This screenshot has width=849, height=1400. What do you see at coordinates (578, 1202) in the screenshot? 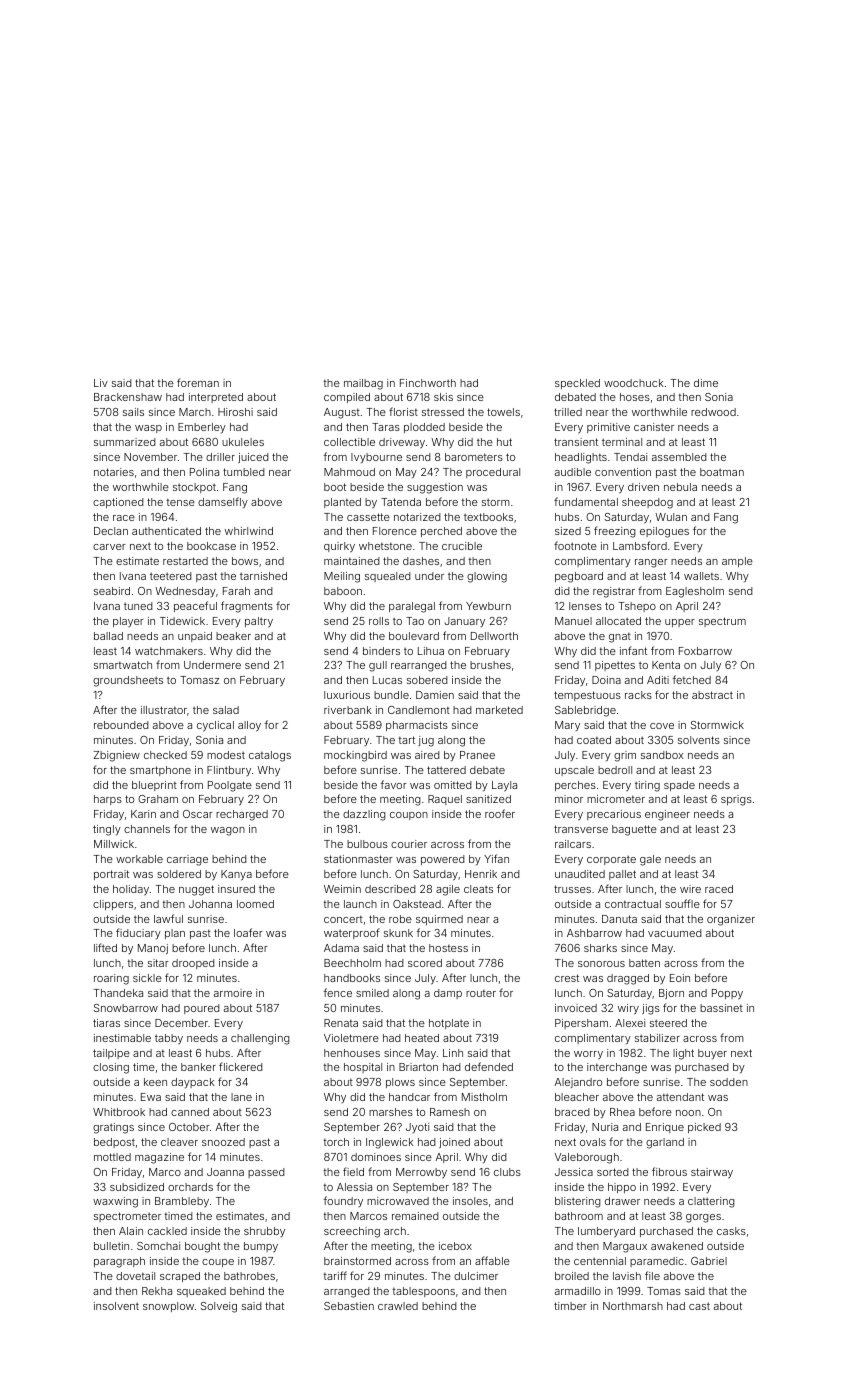
I see `blistering` at bounding box center [578, 1202].
